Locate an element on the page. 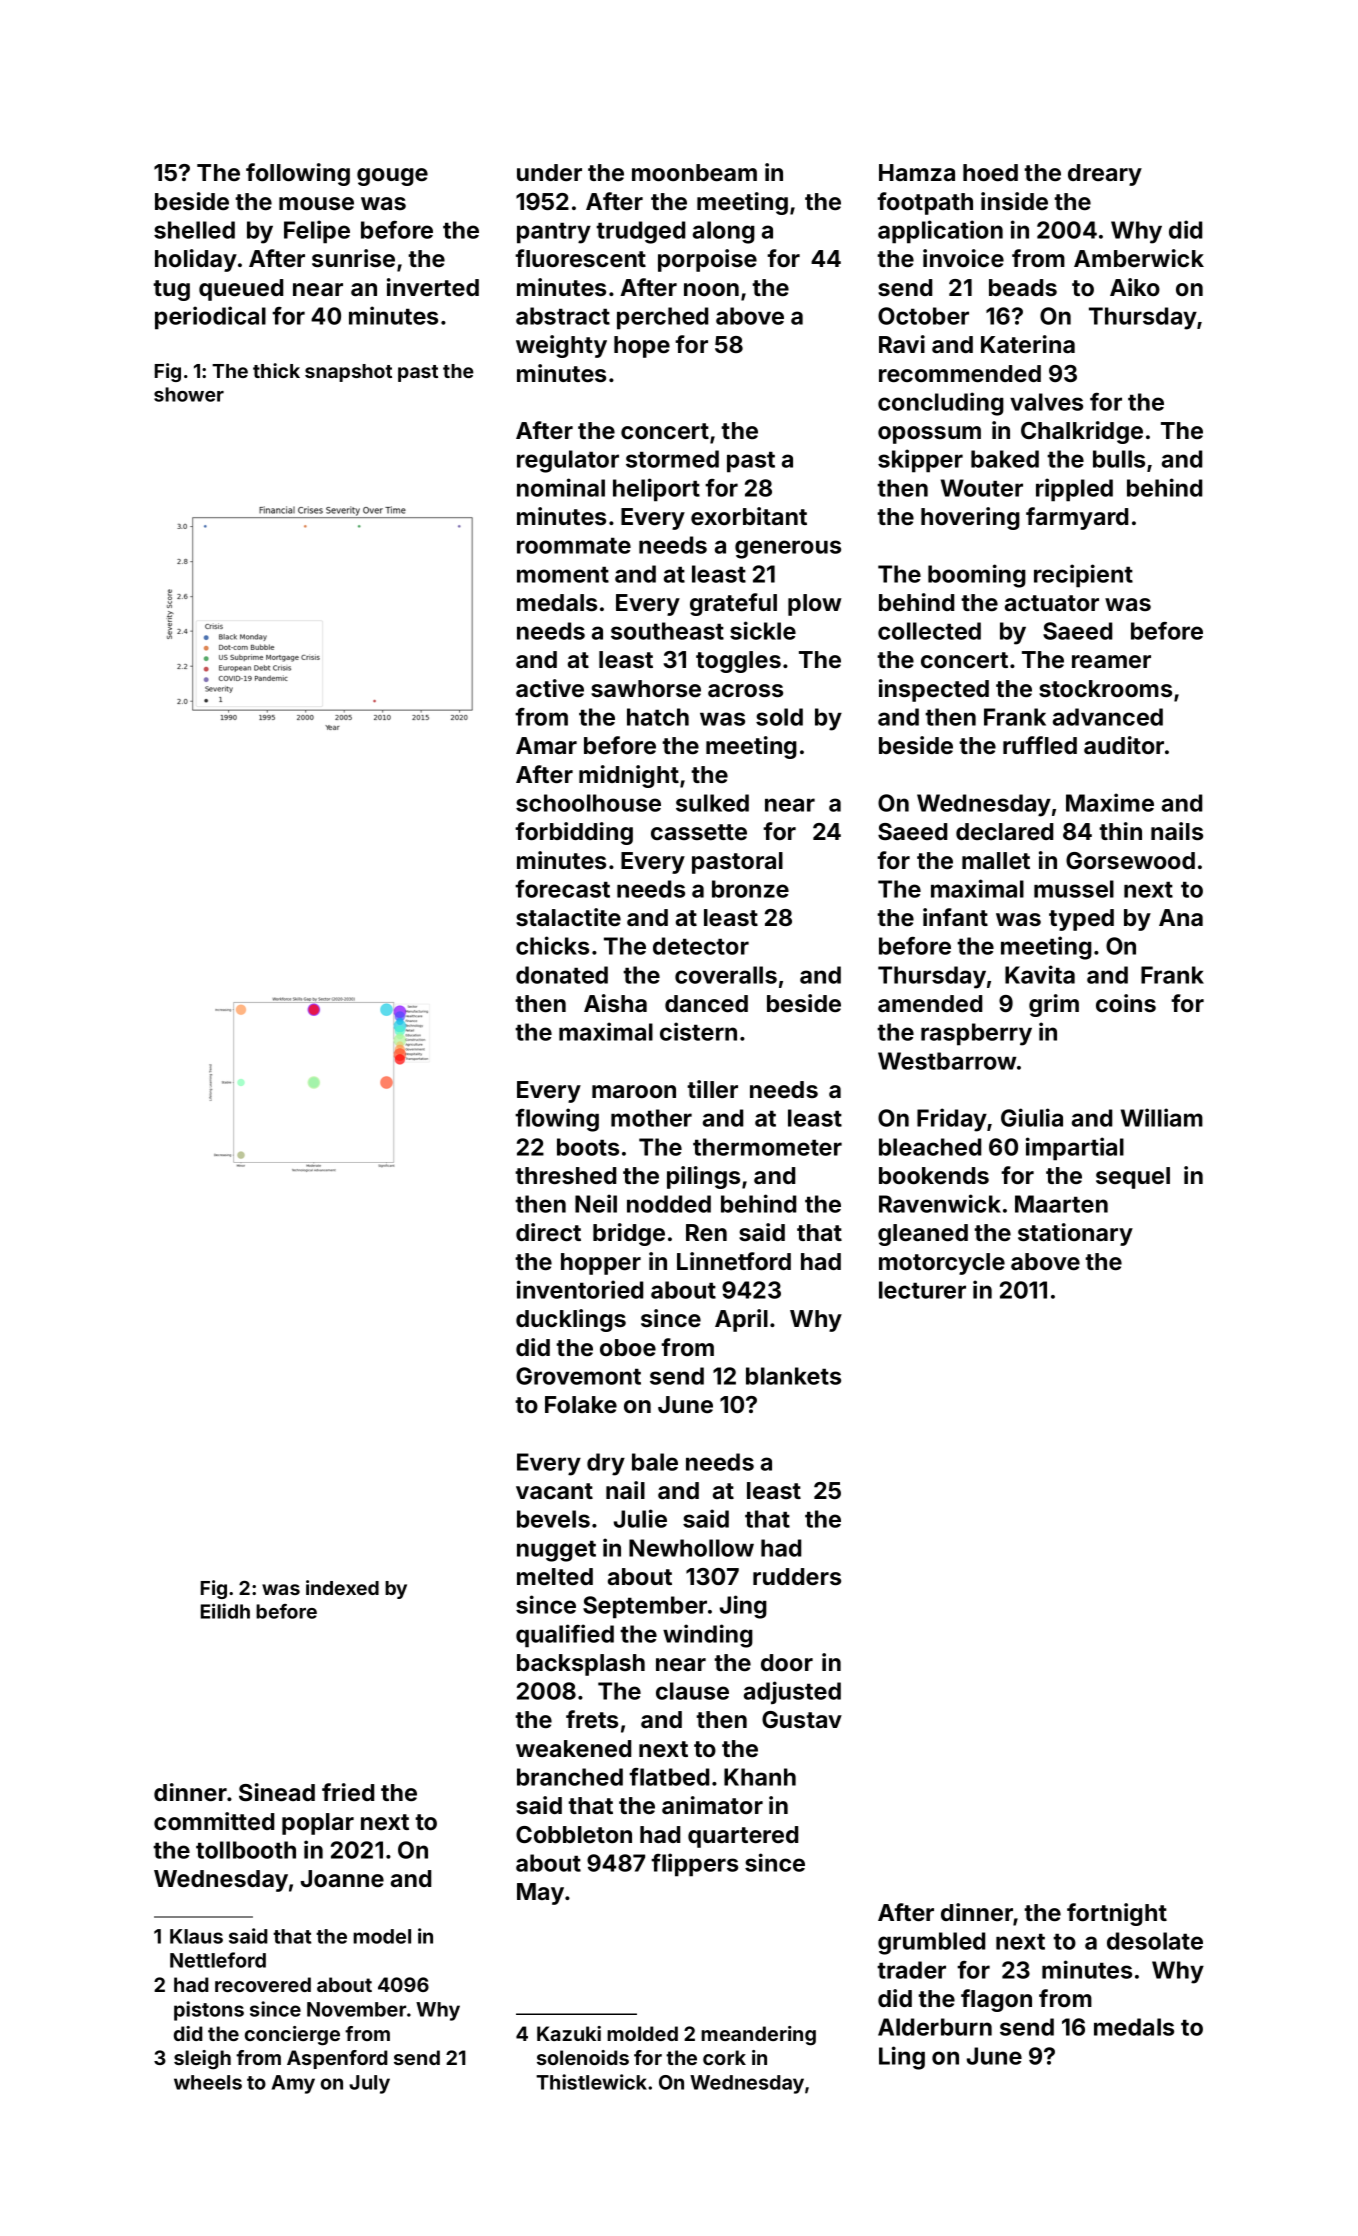 The image size is (1358, 2236). Eilidh is located at coordinates (225, 1611).
